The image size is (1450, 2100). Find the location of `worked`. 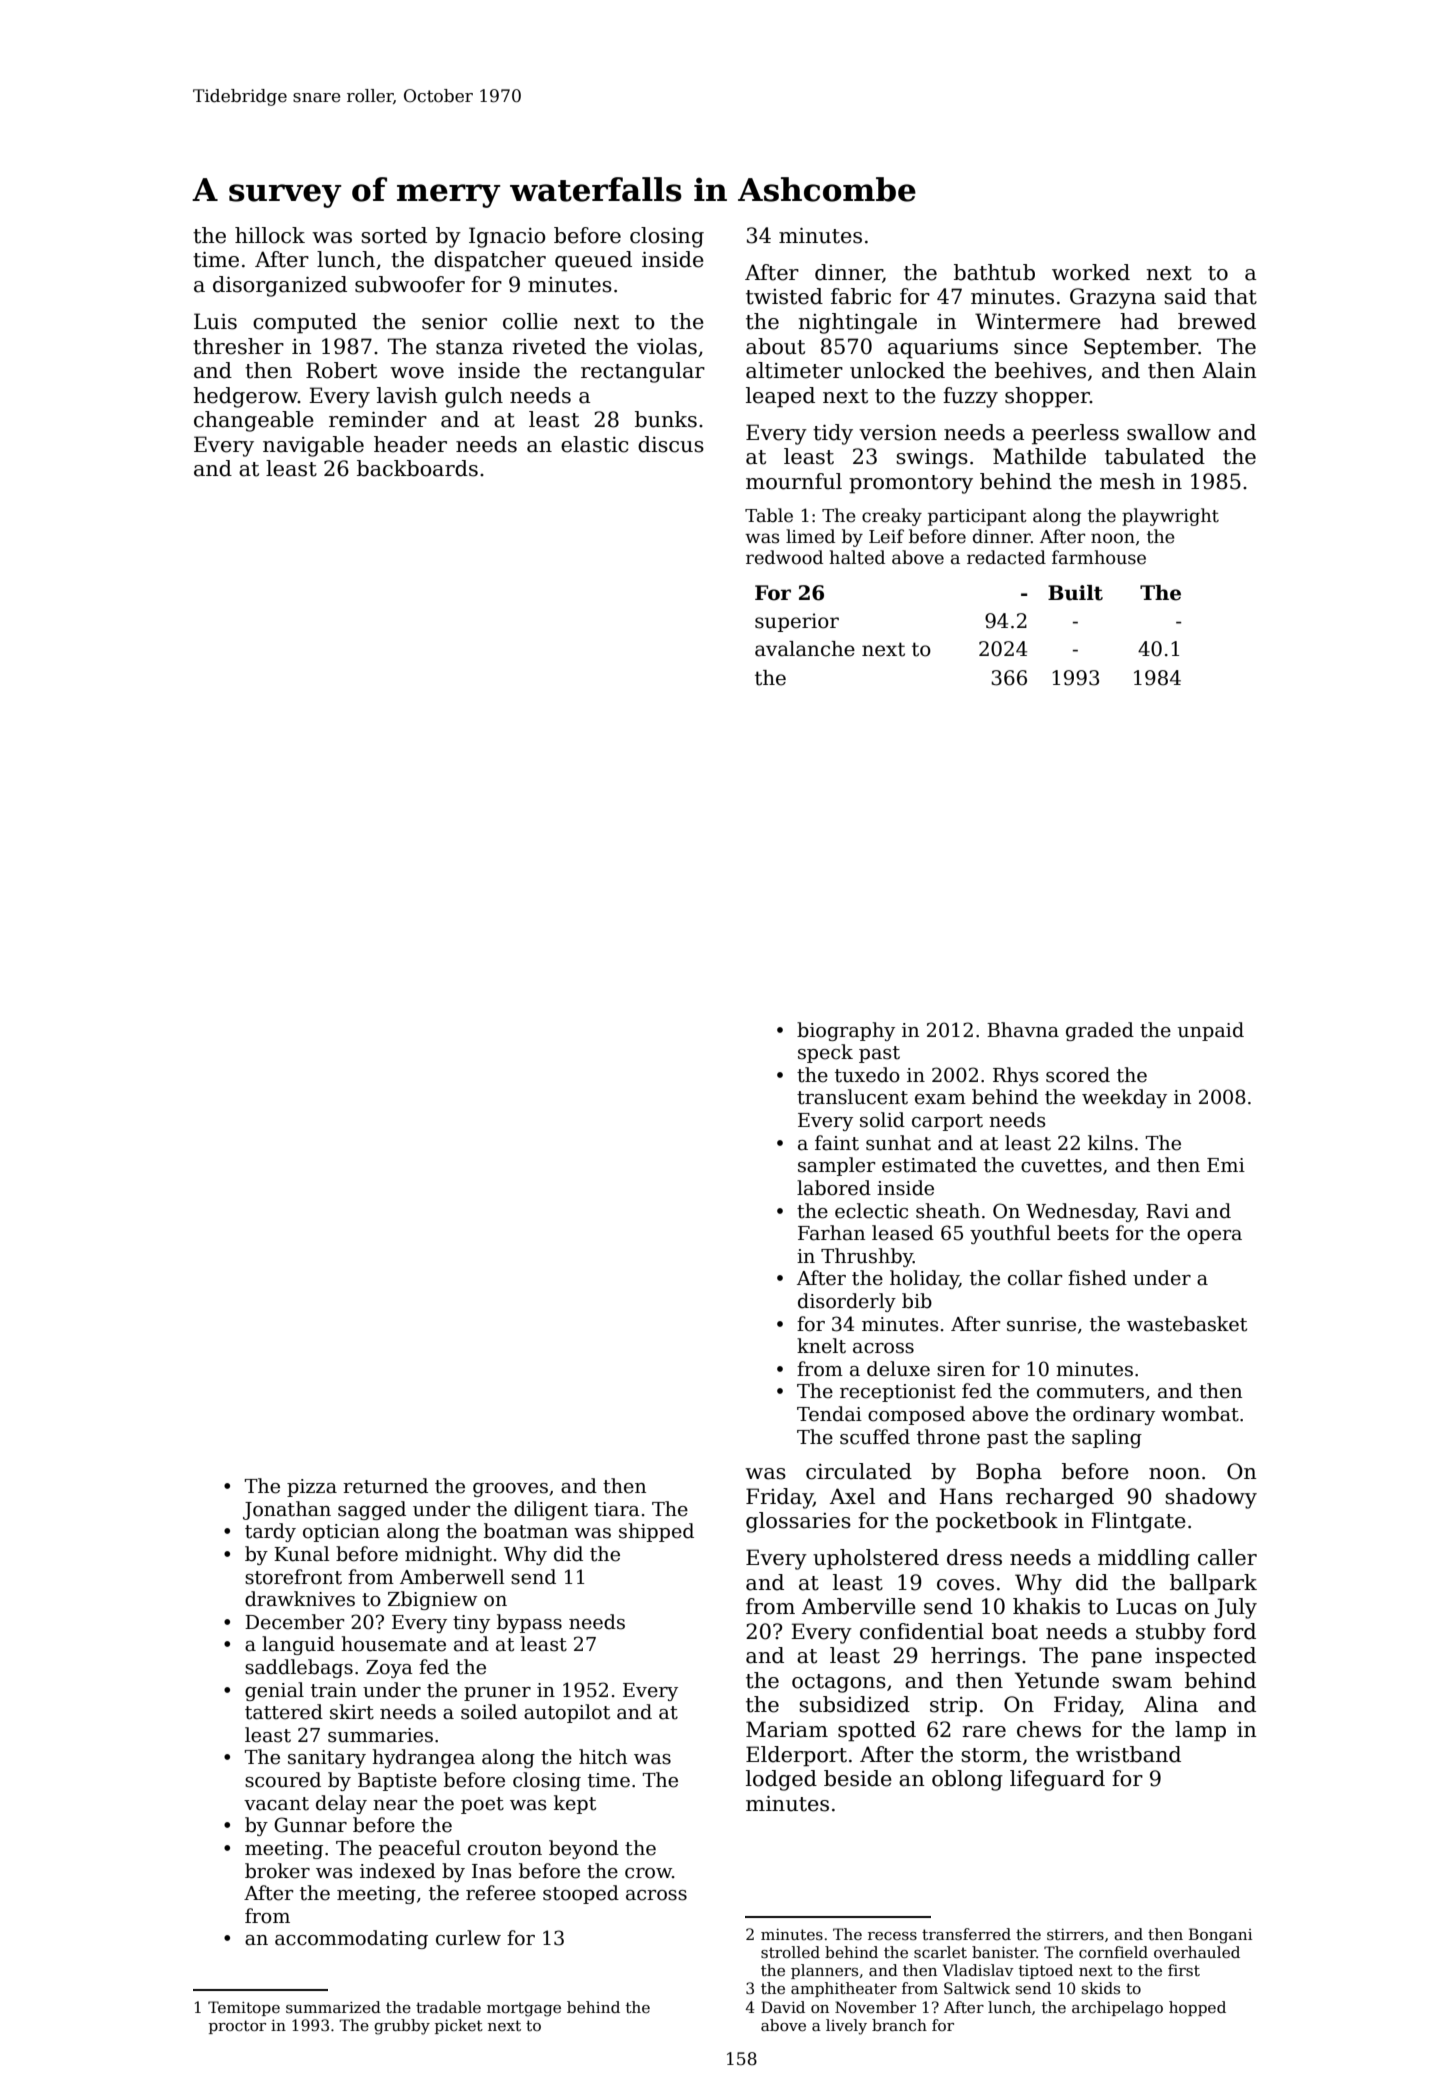

worked is located at coordinates (1091, 272).
